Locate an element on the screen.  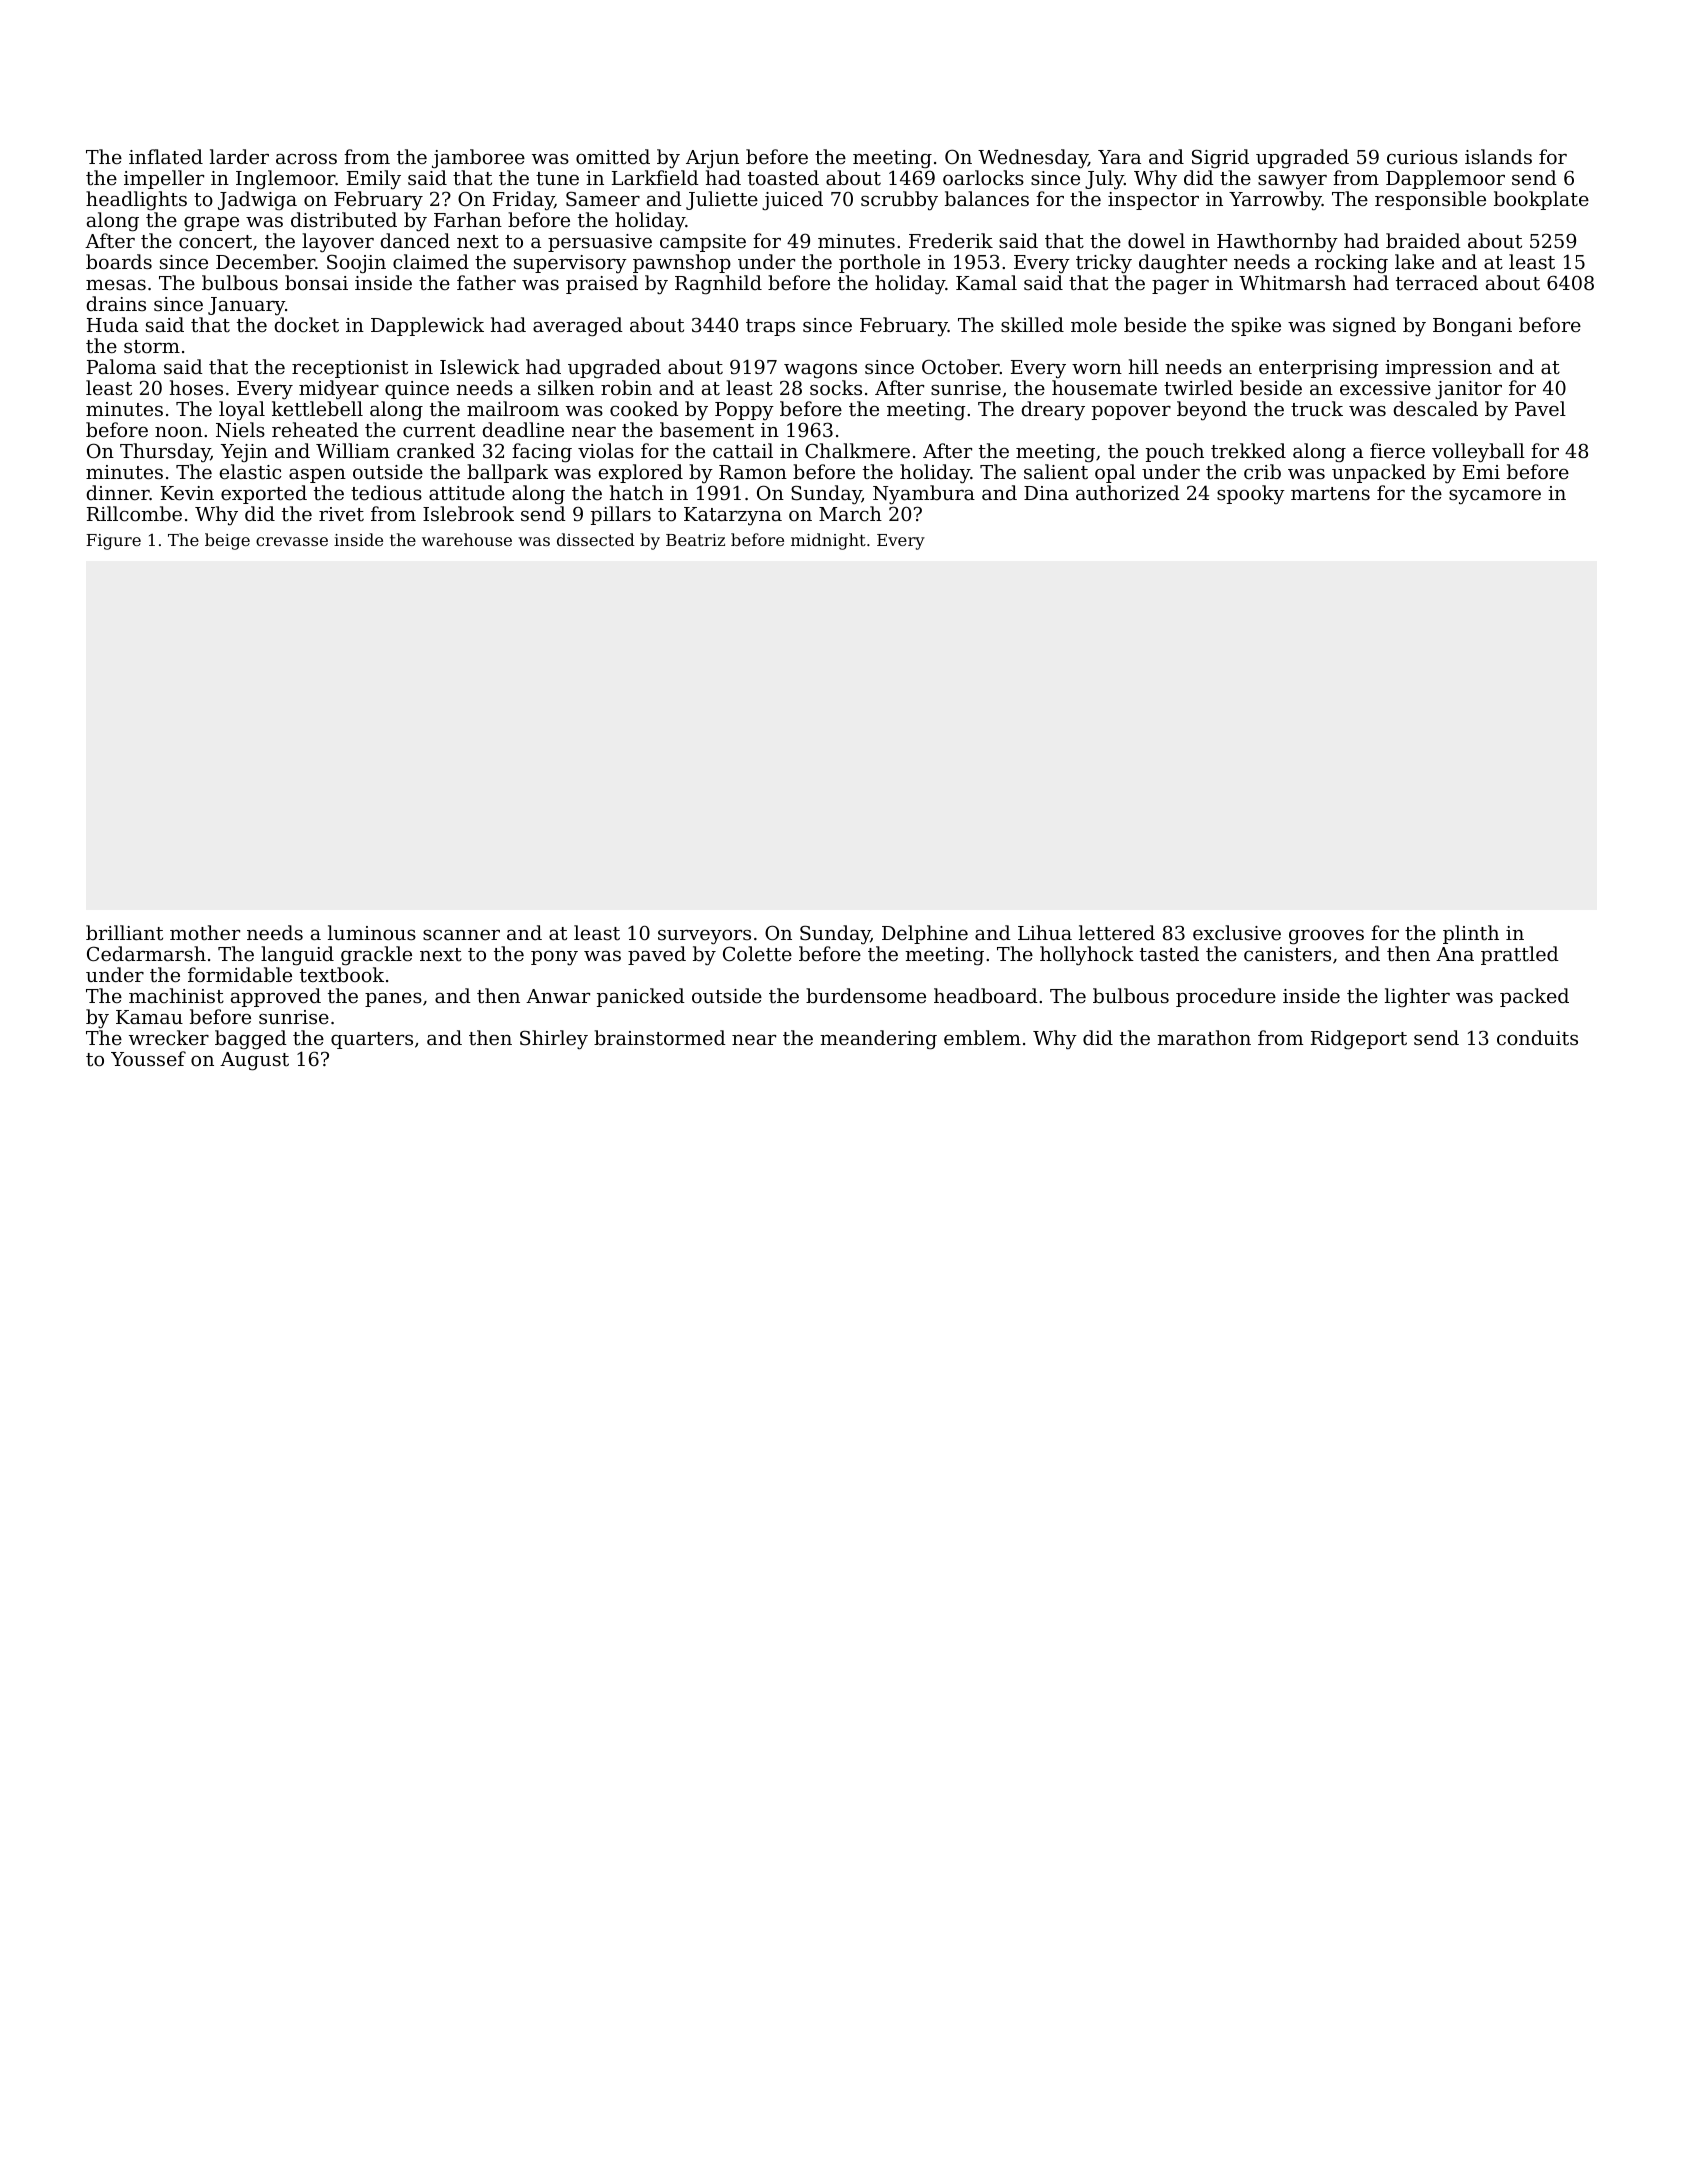
distributed is located at coordinates (344, 219).
